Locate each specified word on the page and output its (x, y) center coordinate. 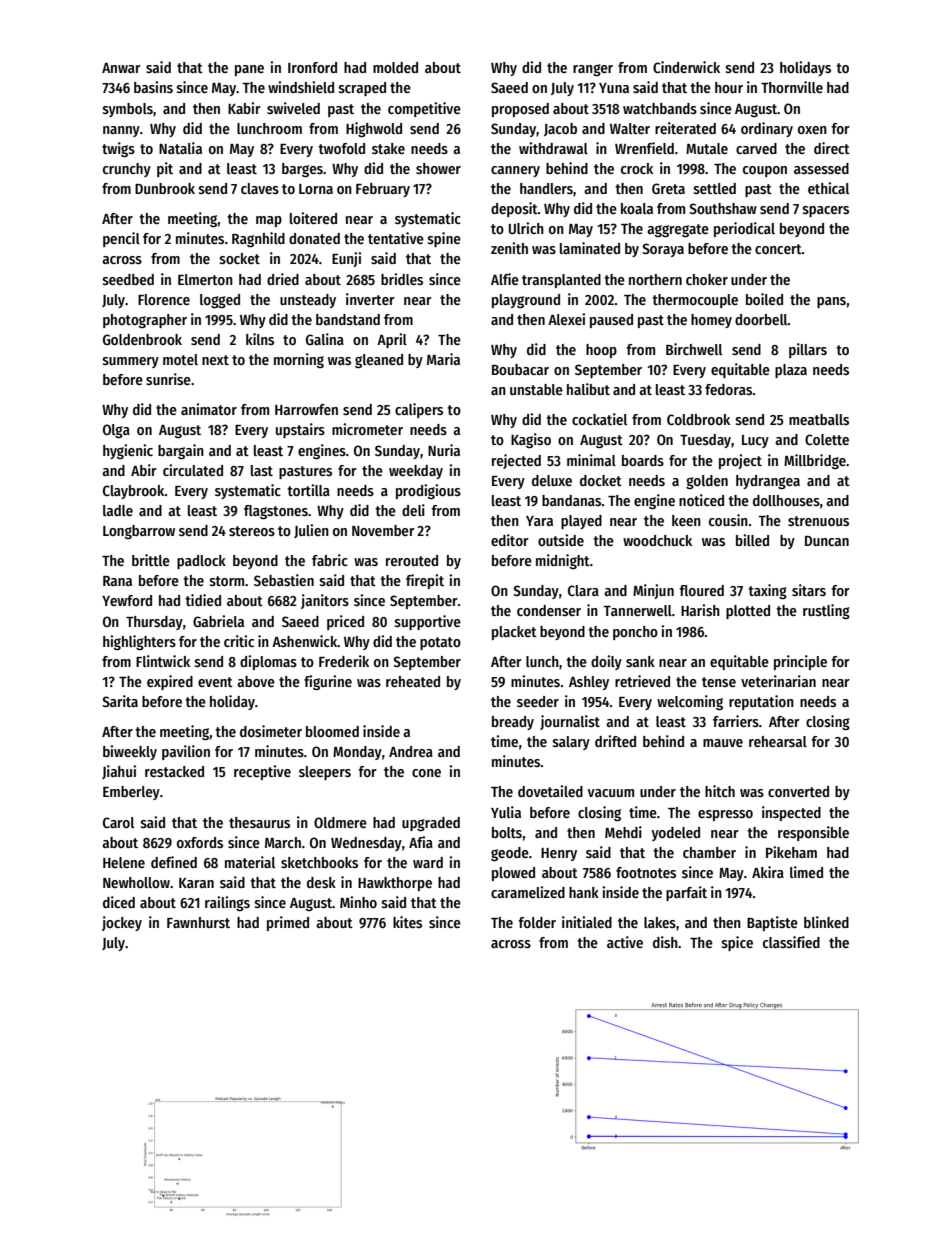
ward (428, 862)
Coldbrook (698, 419)
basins (153, 87)
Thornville (792, 87)
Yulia (506, 812)
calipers (419, 410)
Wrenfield (644, 148)
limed (806, 872)
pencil (121, 239)
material (250, 862)
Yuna (614, 88)
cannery (515, 171)
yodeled (676, 834)
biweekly (130, 752)
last (262, 470)
